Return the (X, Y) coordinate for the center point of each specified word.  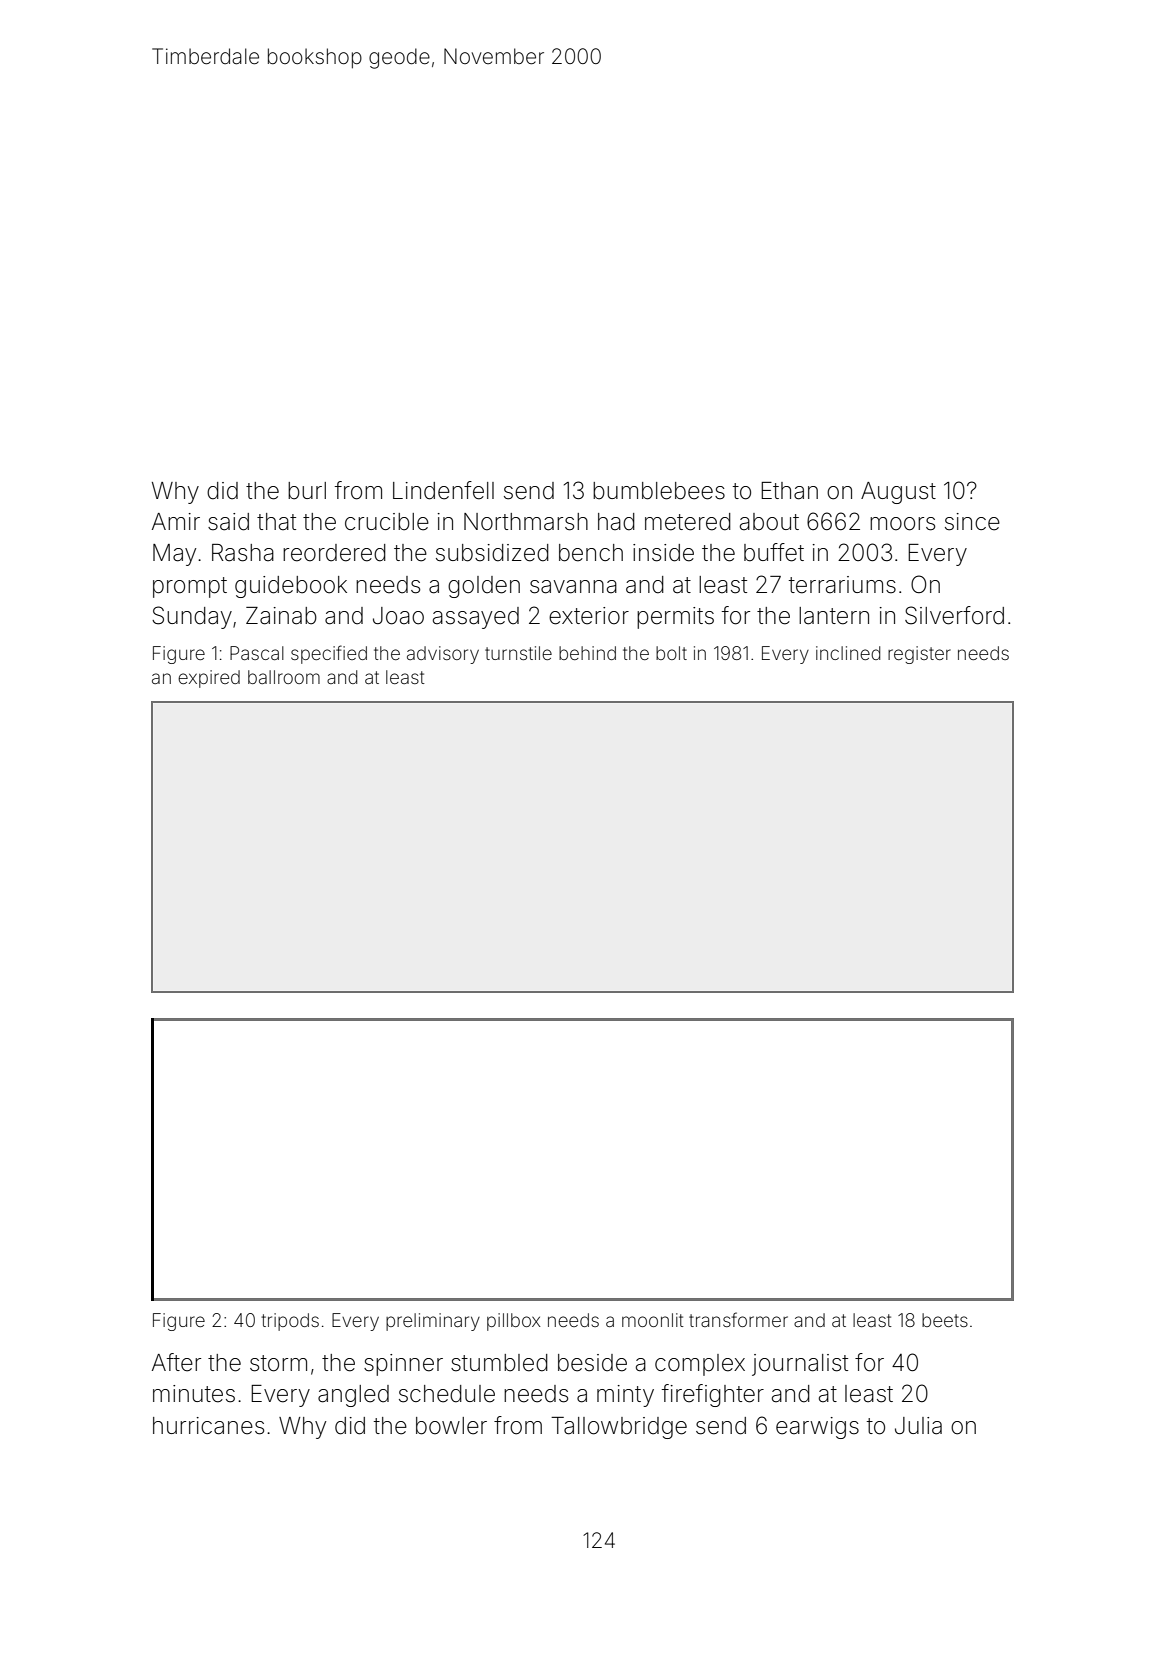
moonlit (653, 1320)
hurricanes (208, 1426)
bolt (671, 653)
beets (945, 1320)
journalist (800, 1365)
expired (209, 679)
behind (587, 653)
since (972, 522)
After (176, 1362)
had (616, 522)
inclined (848, 653)
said (228, 522)
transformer (738, 1319)
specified (329, 654)
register (919, 655)
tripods (290, 1322)
